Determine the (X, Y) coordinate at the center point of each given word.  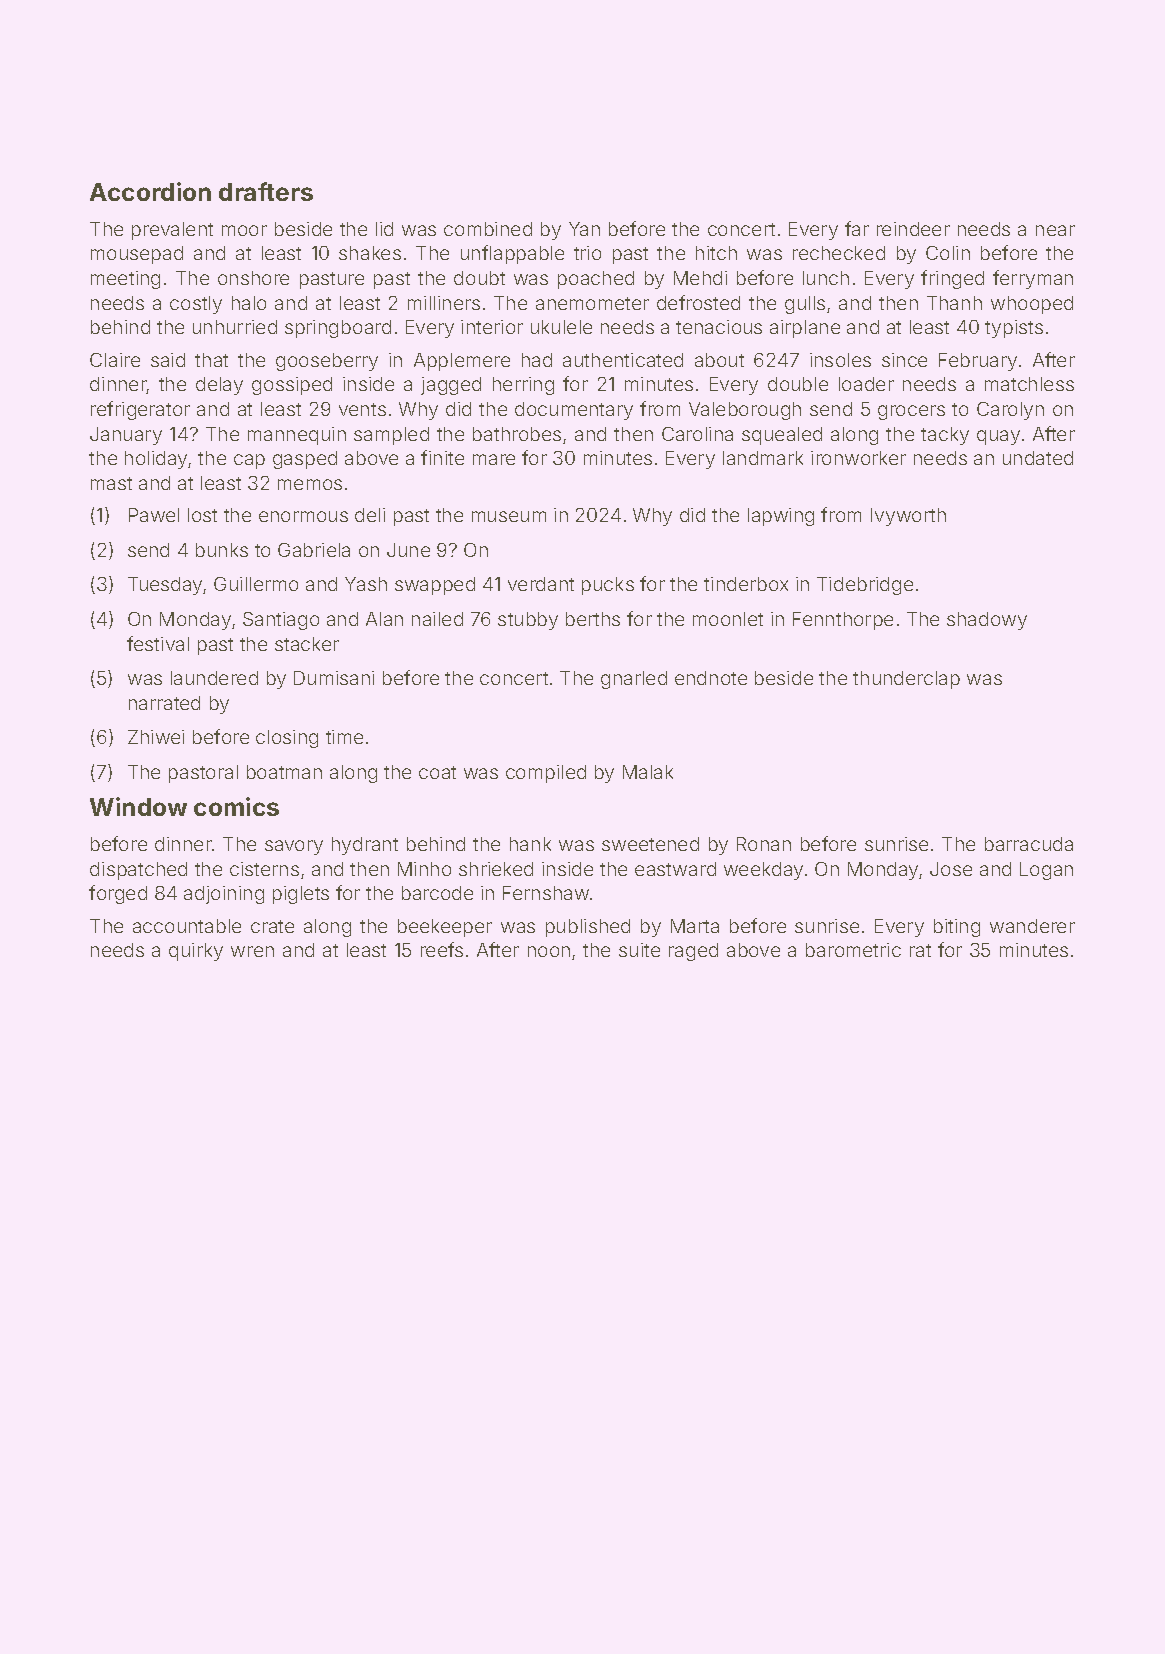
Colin (948, 253)
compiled (546, 774)
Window (138, 806)
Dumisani (334, 678)
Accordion (150, 191)
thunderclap (906, 680)
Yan (584, 229)
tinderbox (746, 584)
